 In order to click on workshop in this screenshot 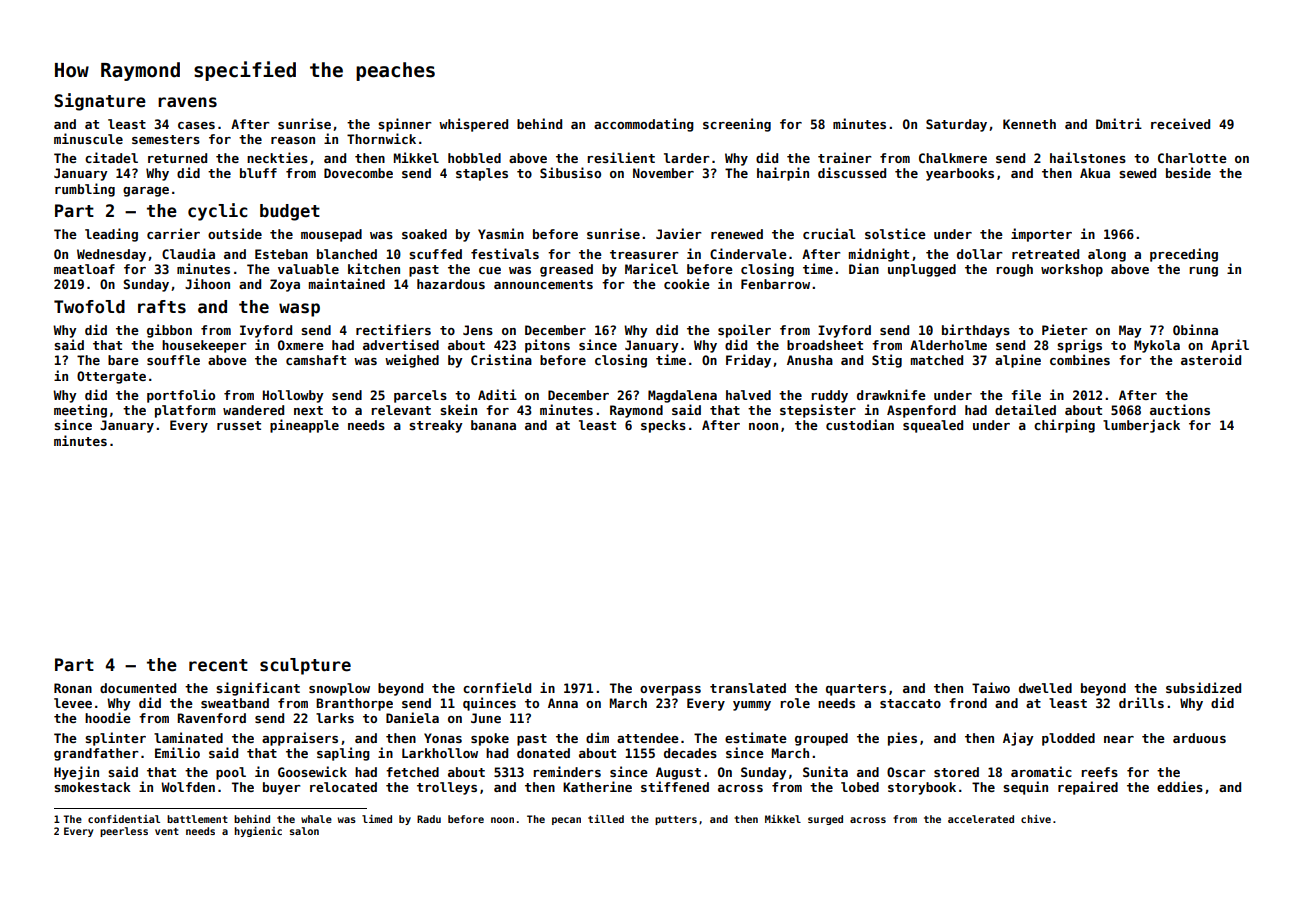, I will do `click(1072, 270)`.
